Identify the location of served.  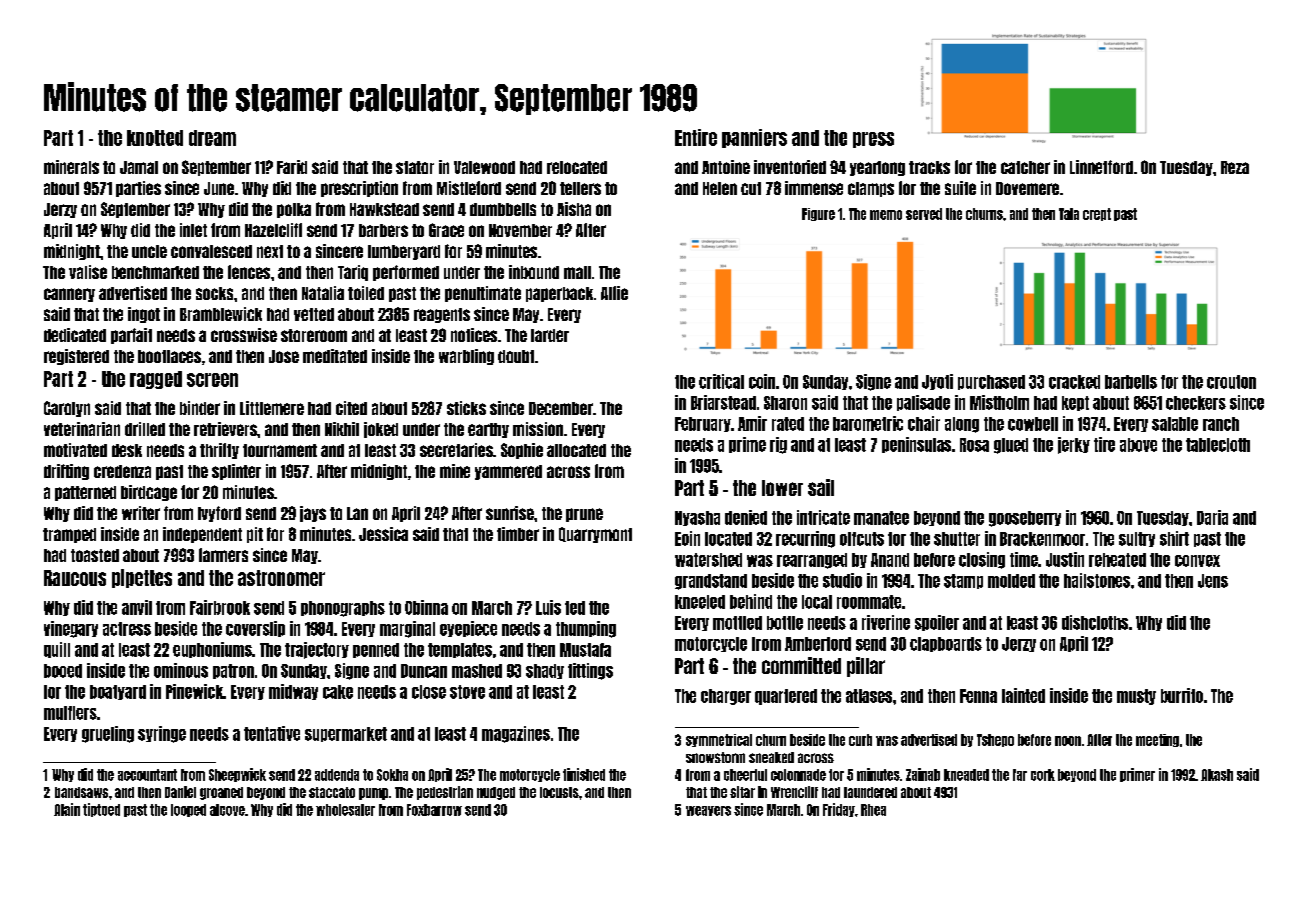
(924, 214).
